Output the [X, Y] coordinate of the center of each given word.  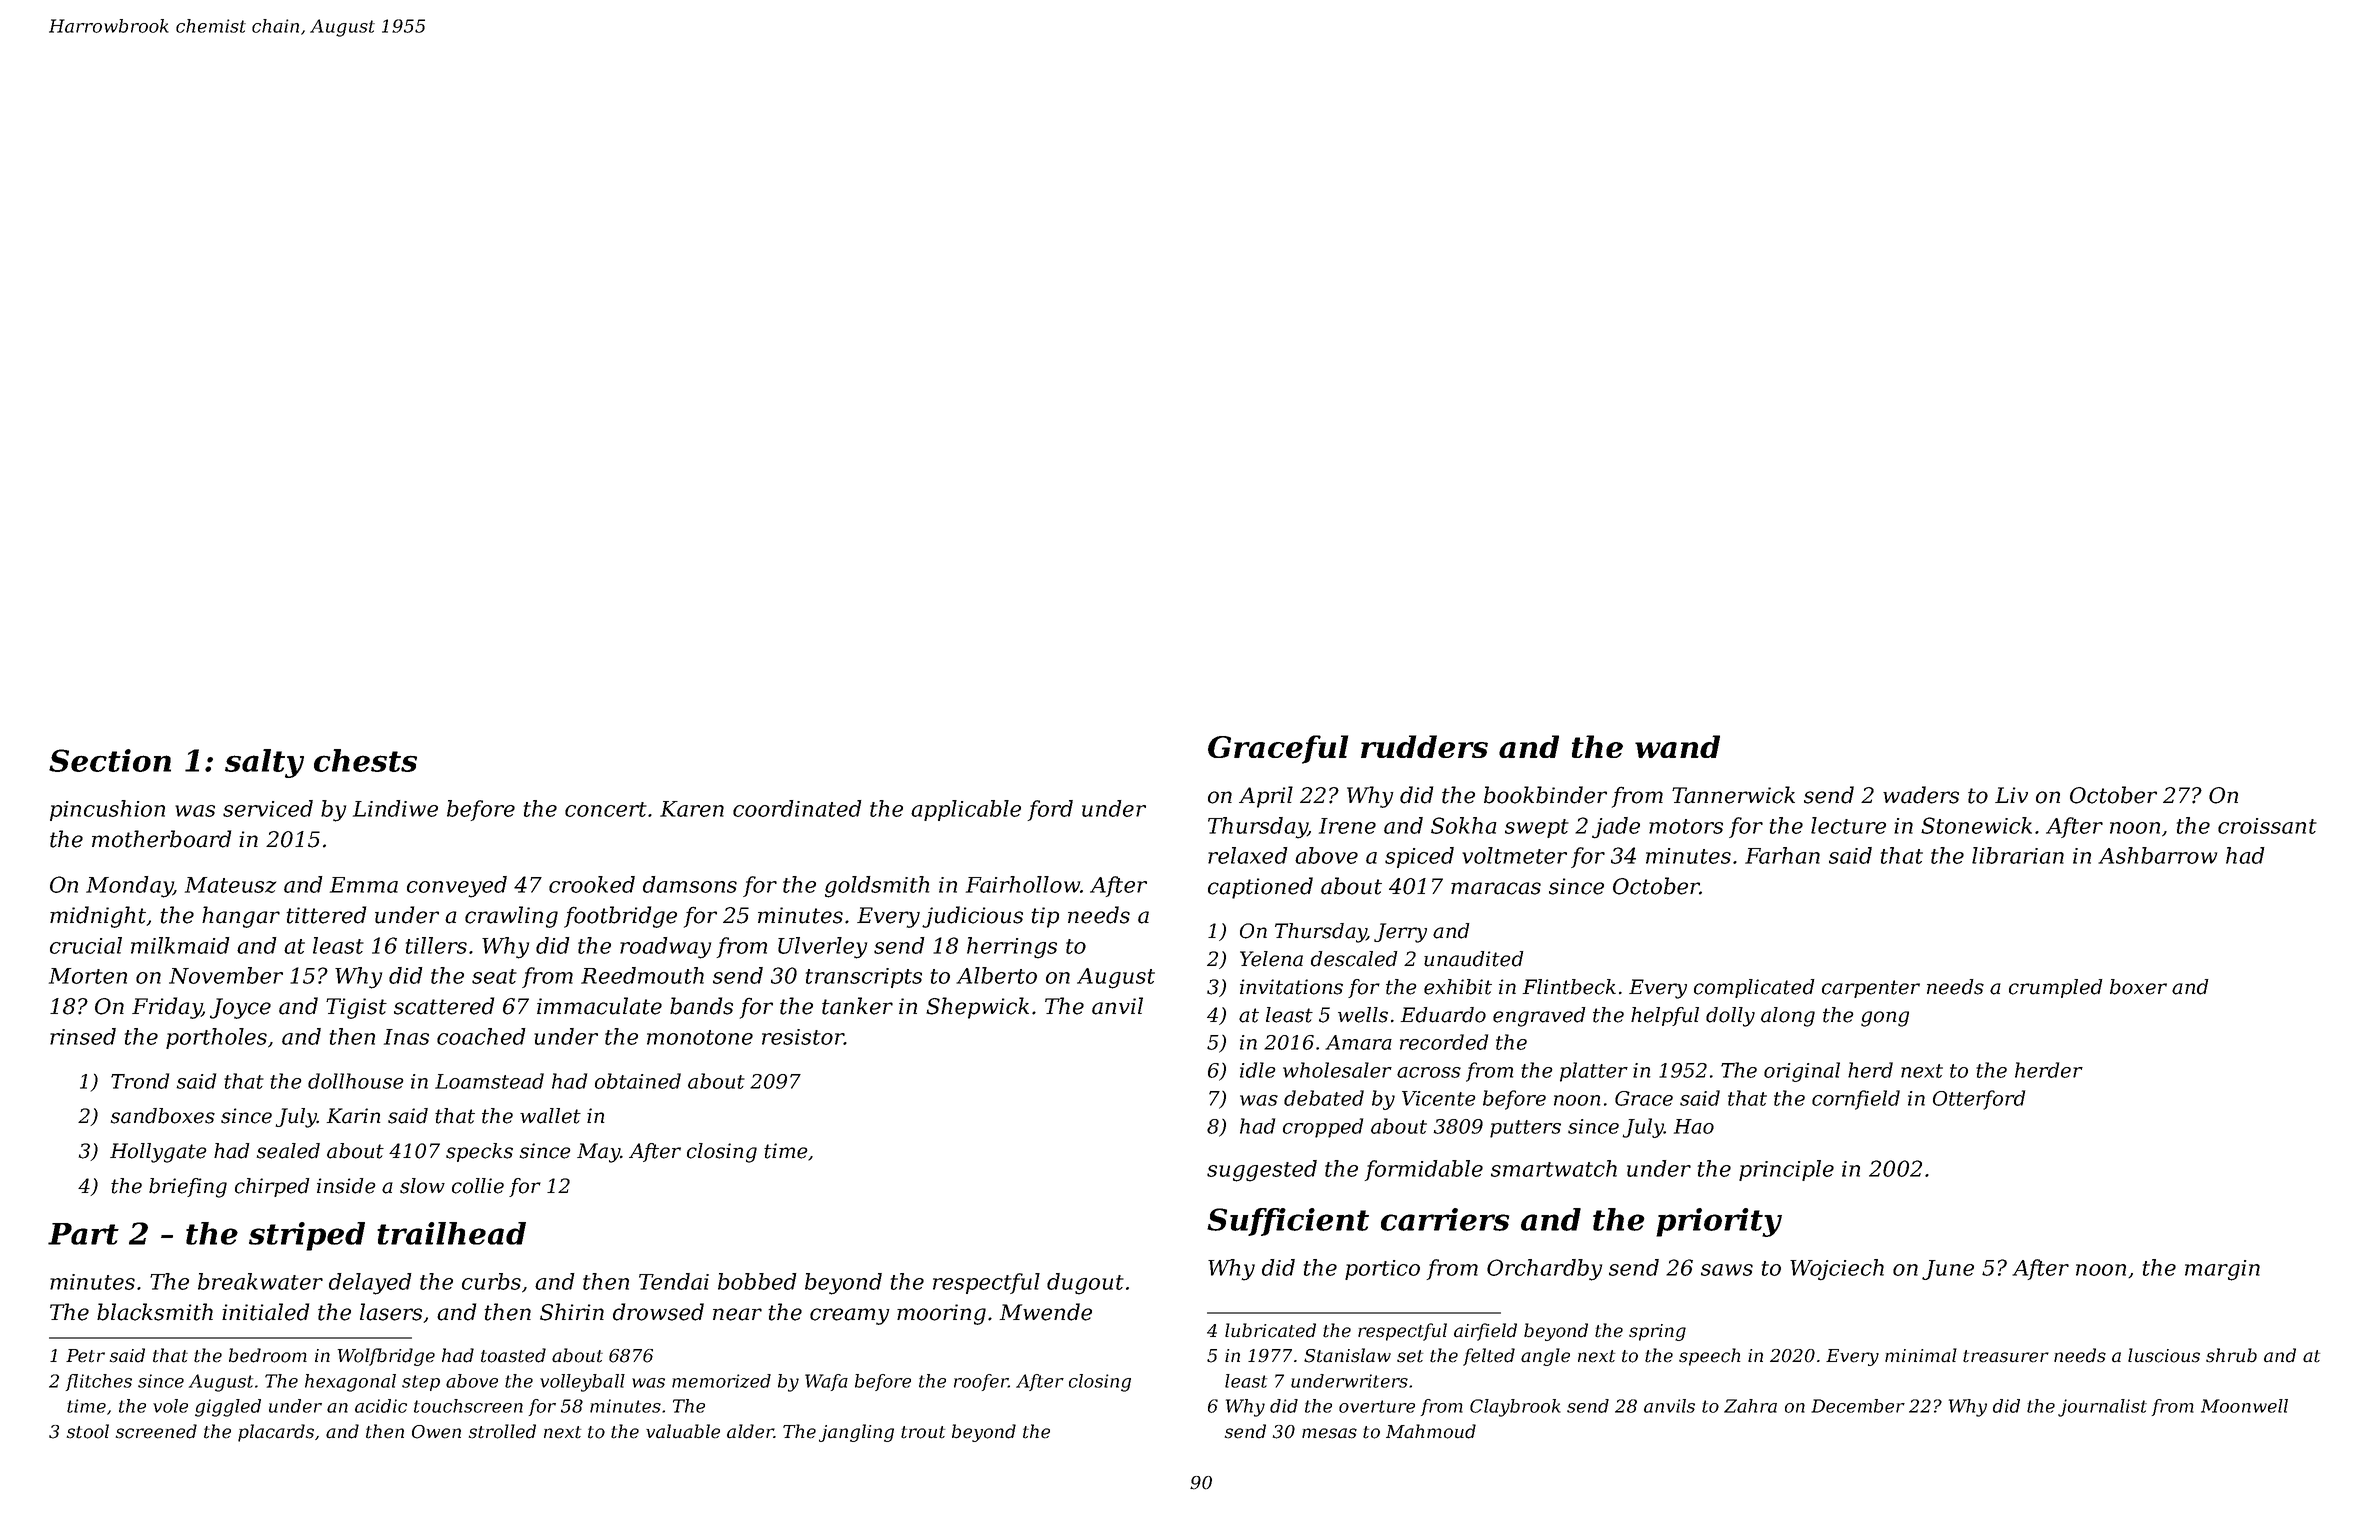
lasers [391, 1312]
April [1266, 797]
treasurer [2006, 1356]
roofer [981, 1382]
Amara [1358, 1042]
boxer [2138, 987]
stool [88, 1431]
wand [1677, 746]
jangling [856, 1433]
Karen [692, 809]
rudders [1424, 746]
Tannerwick [1733, 795]
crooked [592, 884]
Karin [353, 1116]
